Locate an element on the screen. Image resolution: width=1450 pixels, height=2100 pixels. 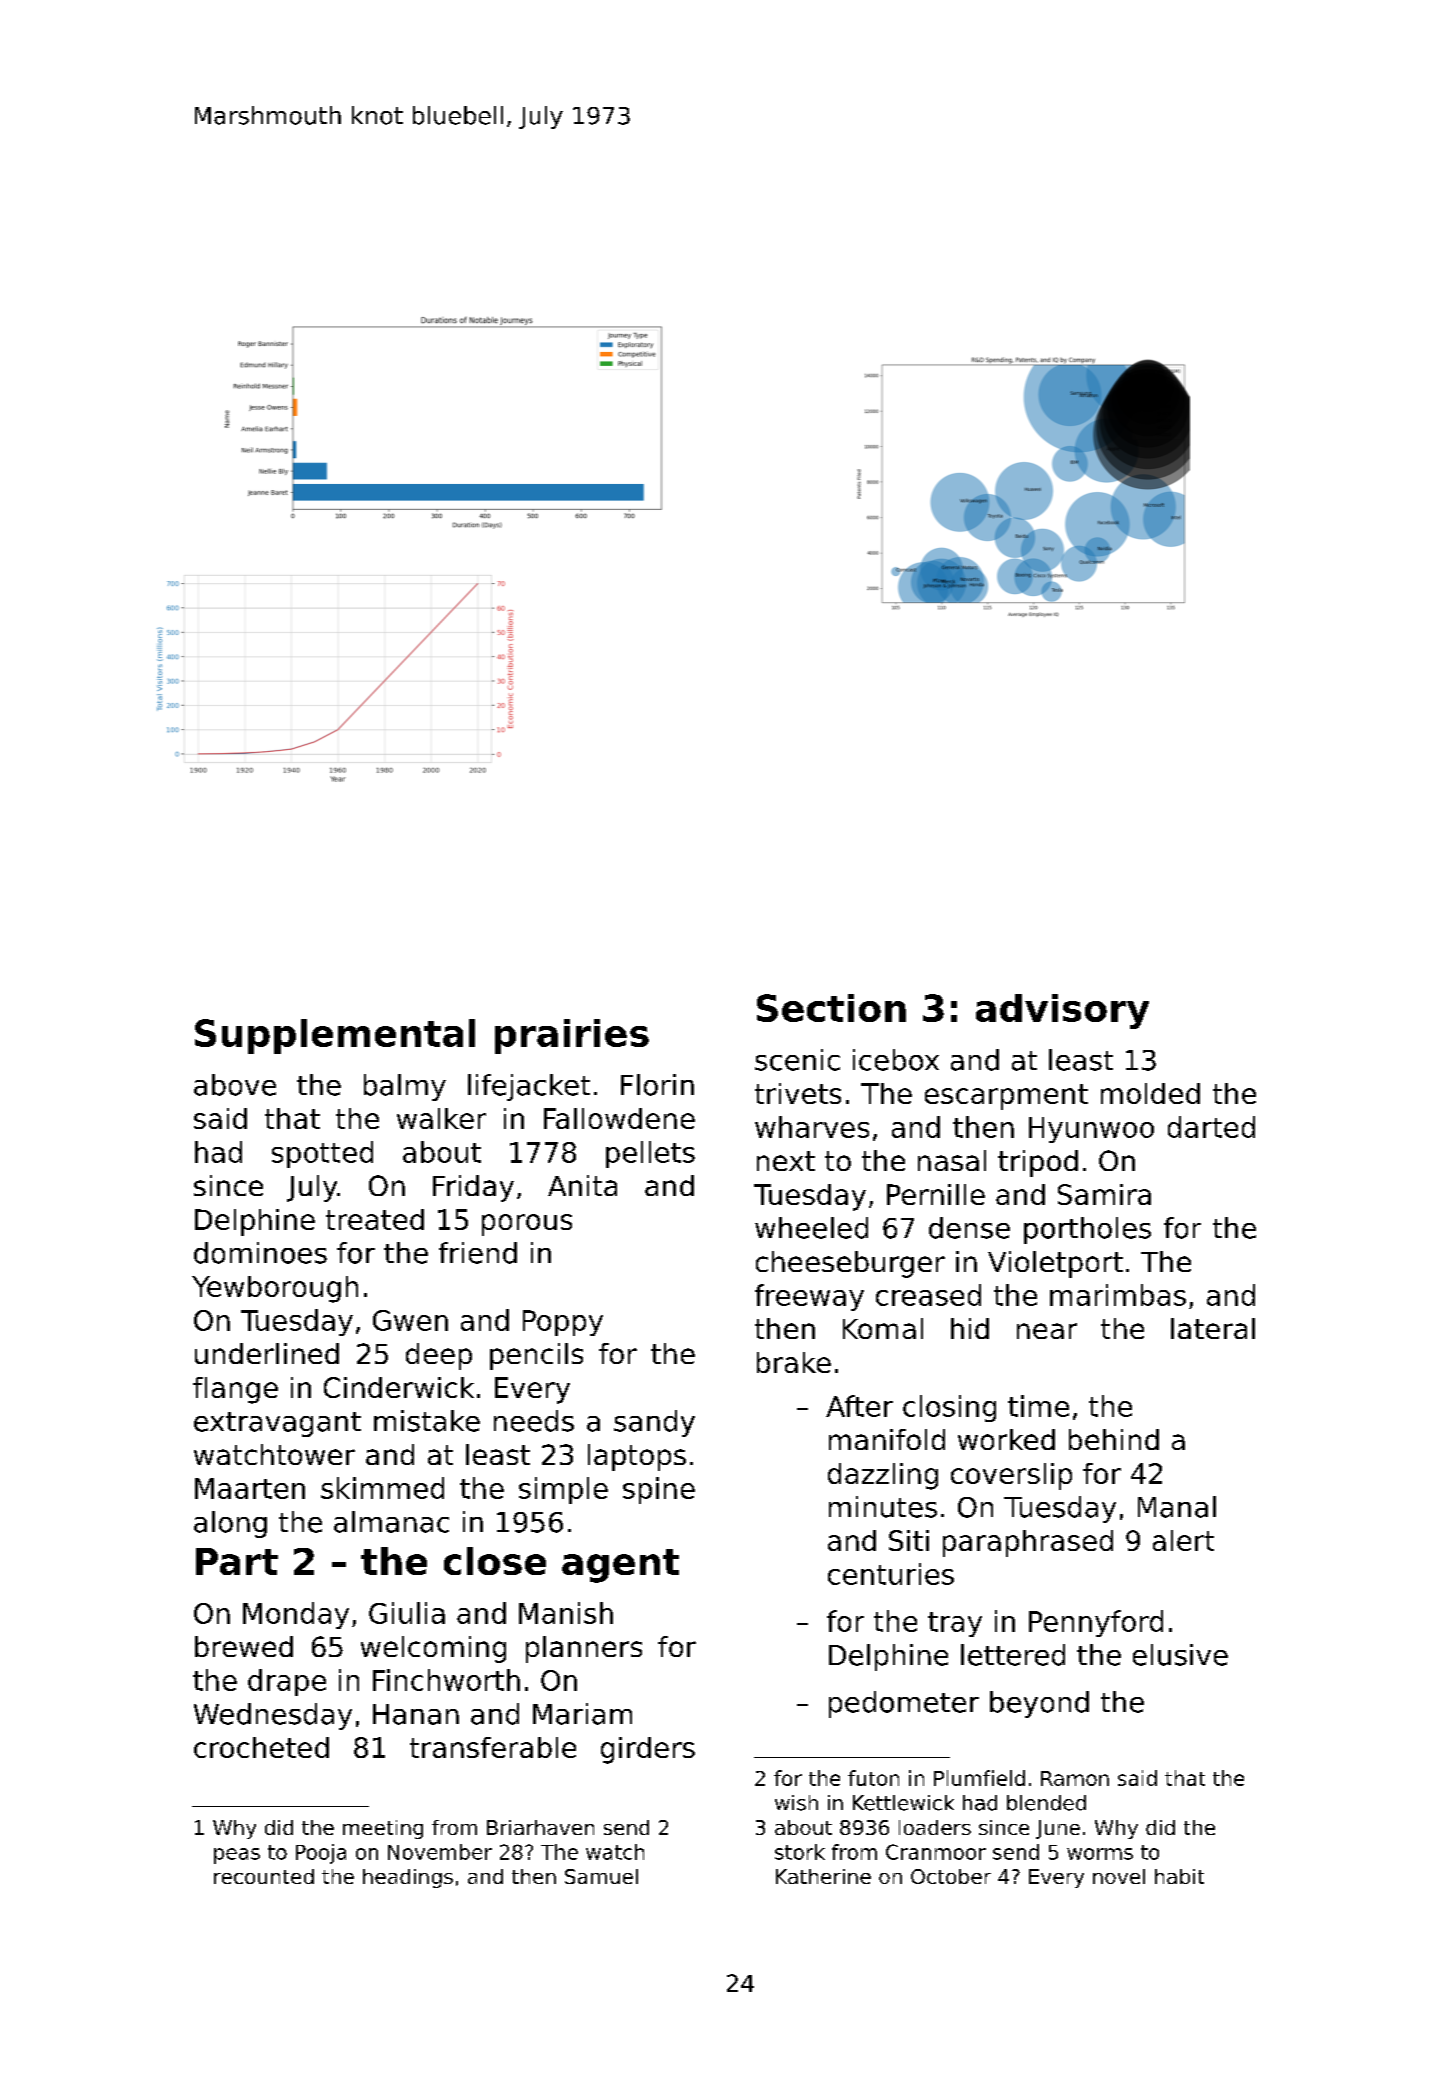
prairies is located at coordinates (572, 1036).
